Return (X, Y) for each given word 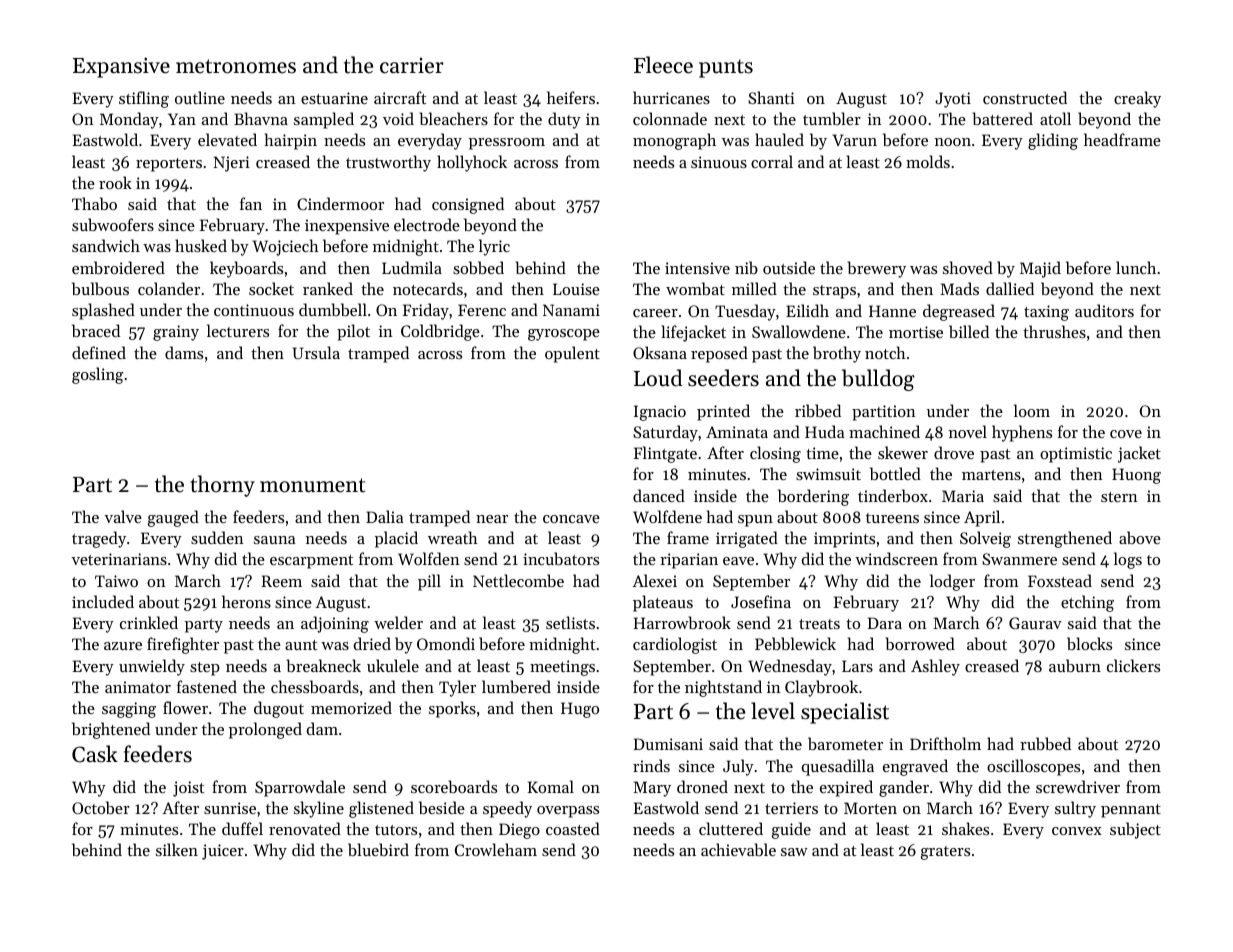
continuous (254, 310)
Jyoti (953, 100)
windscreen (896, 558)
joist (188, 789)
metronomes (236, 66)
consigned (468, 205)
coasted (573, 828)
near (492, 519)
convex (1077, 831)
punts (726, 68)
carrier (412, 66)
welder (398, 622)
